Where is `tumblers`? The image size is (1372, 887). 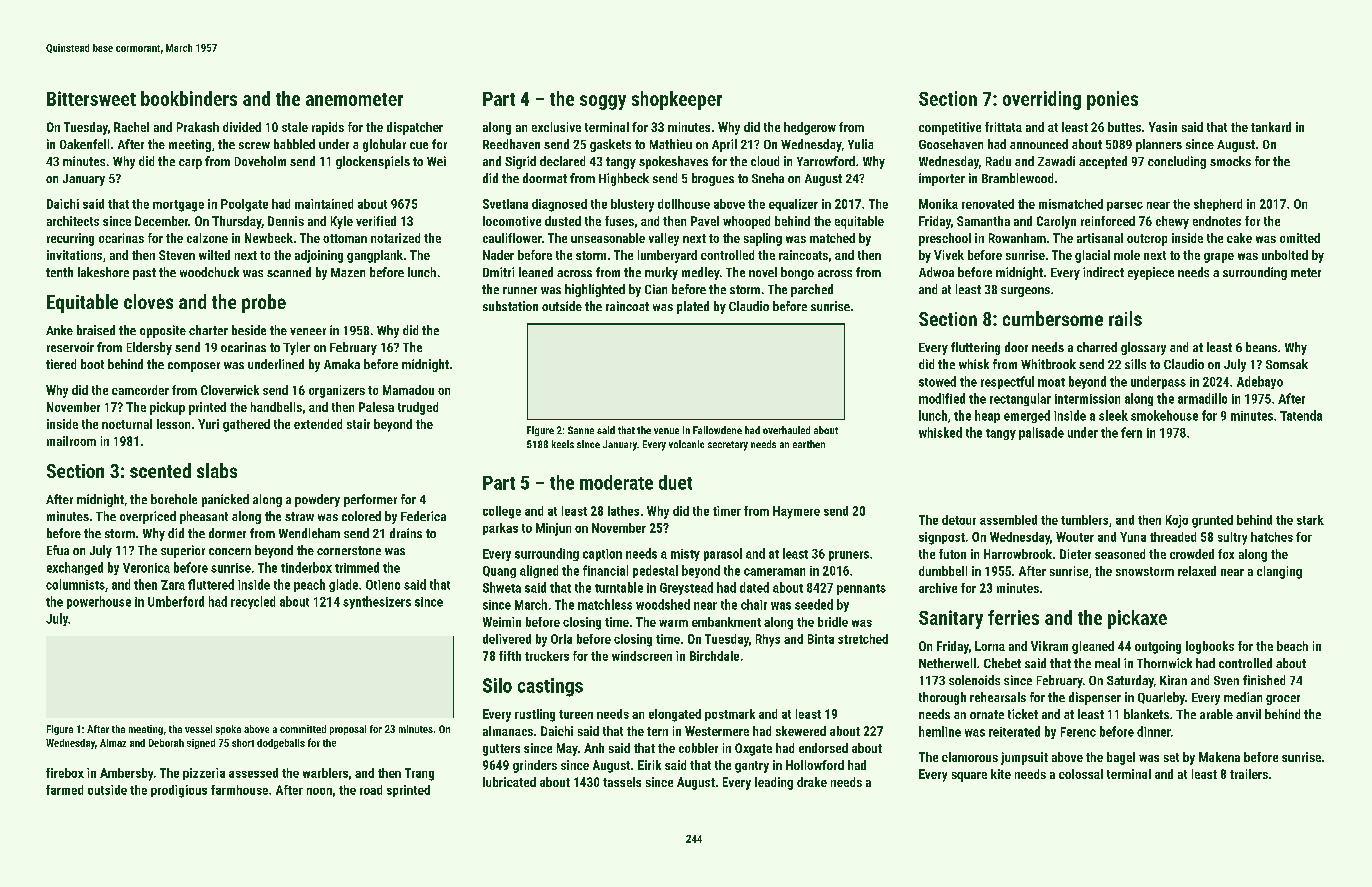 tumblers is located at coordinates (1084, 520).
